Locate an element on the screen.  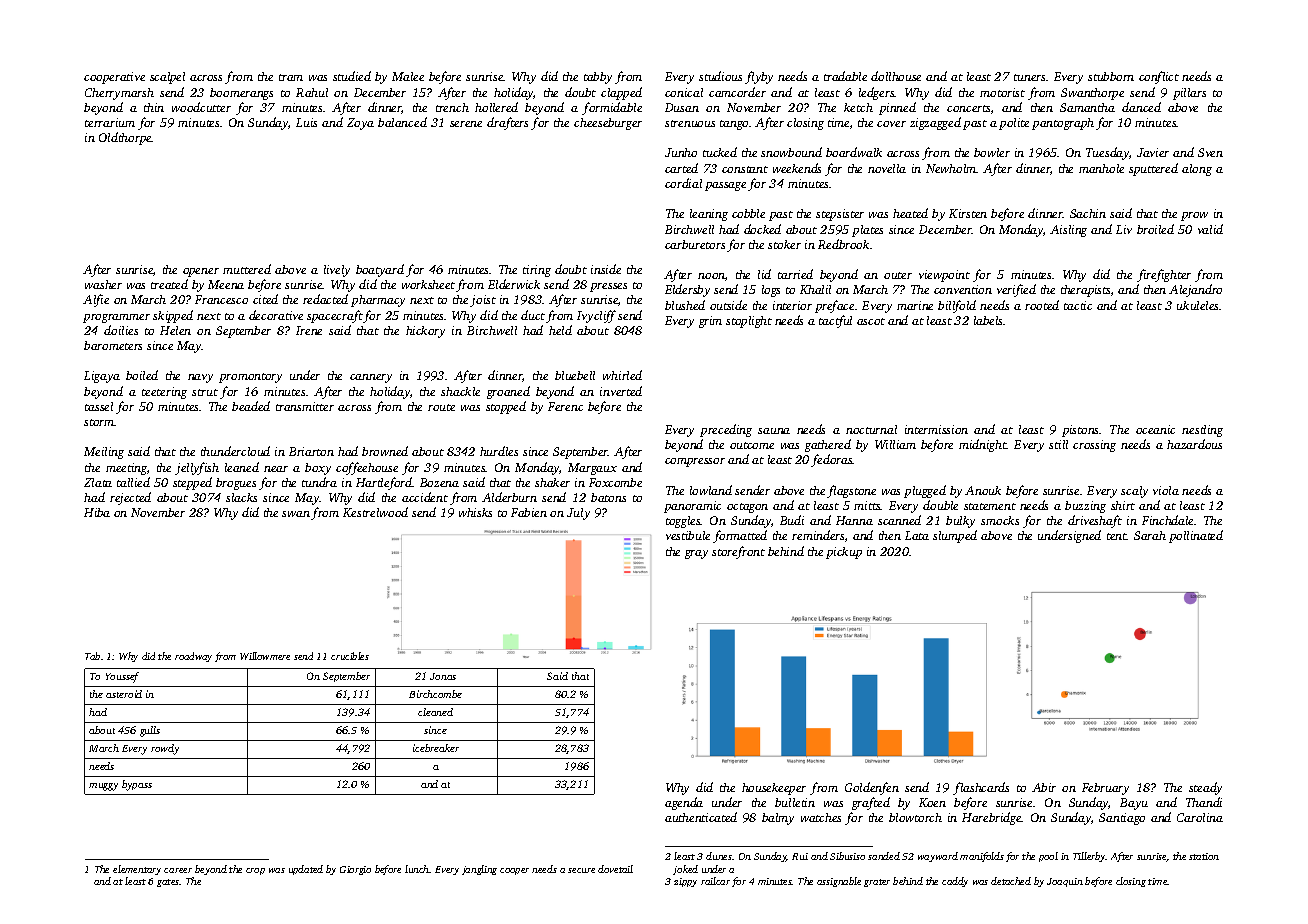
housekeeper is located at coordinates (774, 789).
